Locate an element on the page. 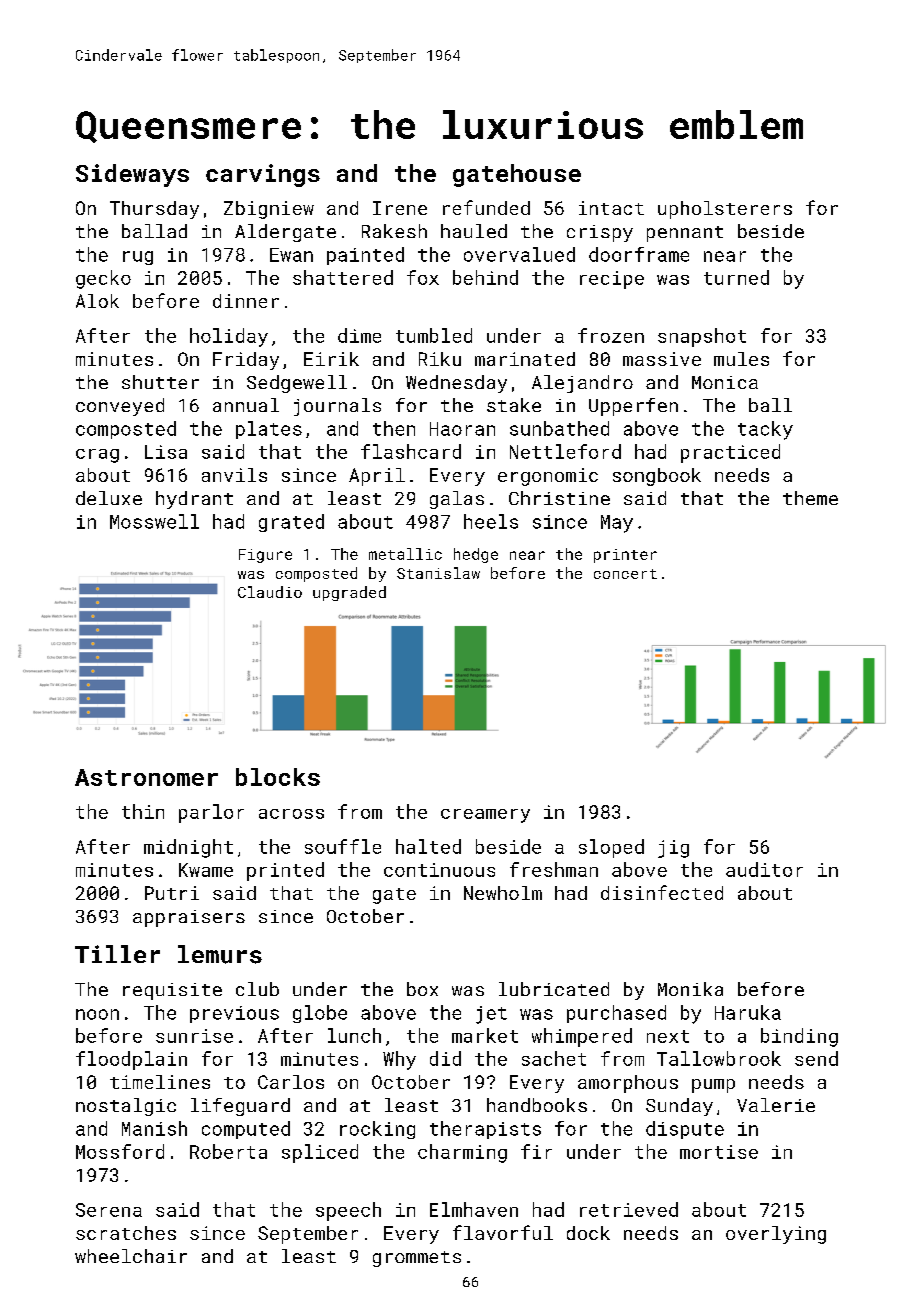 The image size is (924, 1308). creamery is located at coordinates (485, 816).
